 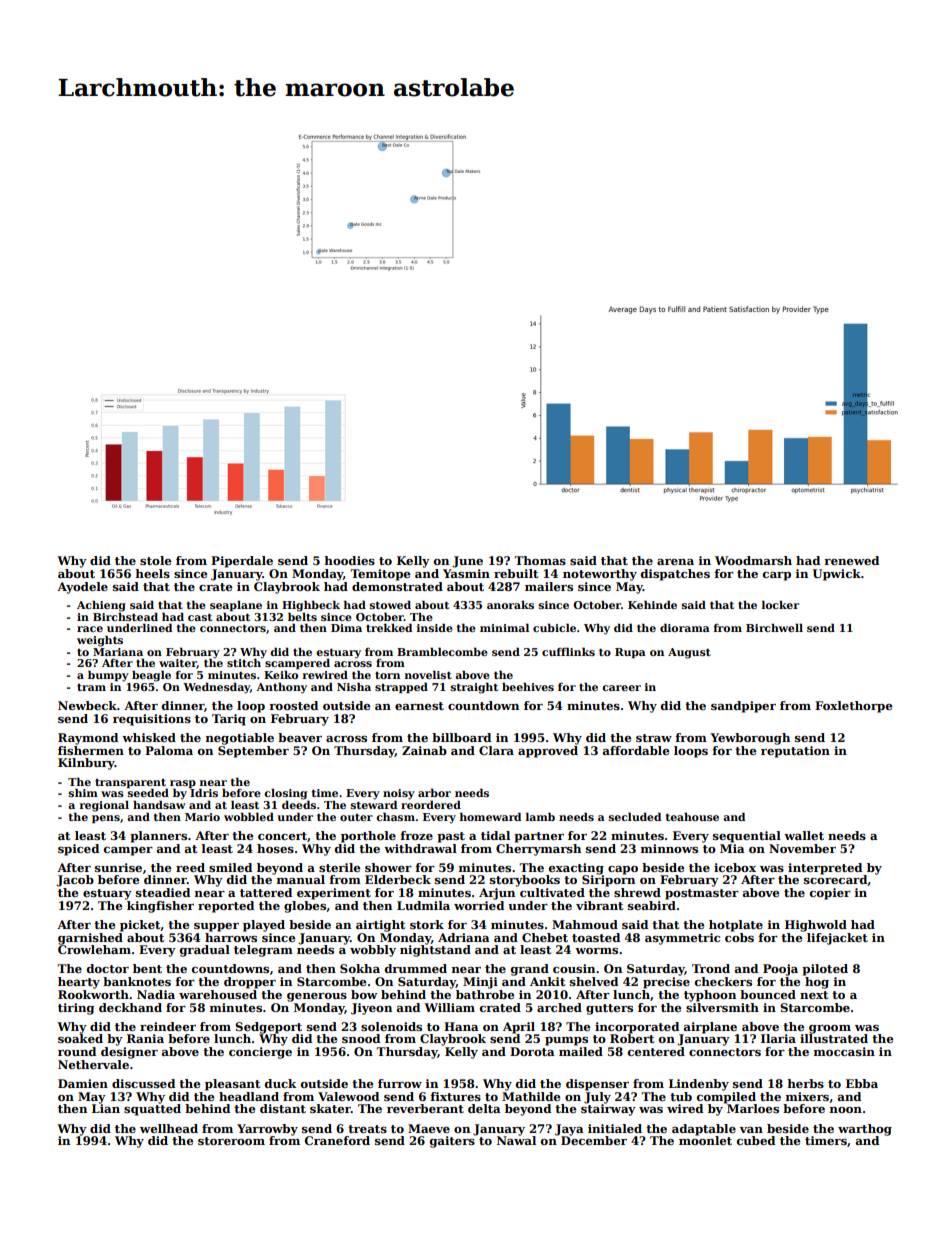 What do you see at coordinates (510, 604) in the document?
I see `anoraks` at bounding box center [510, 604].
